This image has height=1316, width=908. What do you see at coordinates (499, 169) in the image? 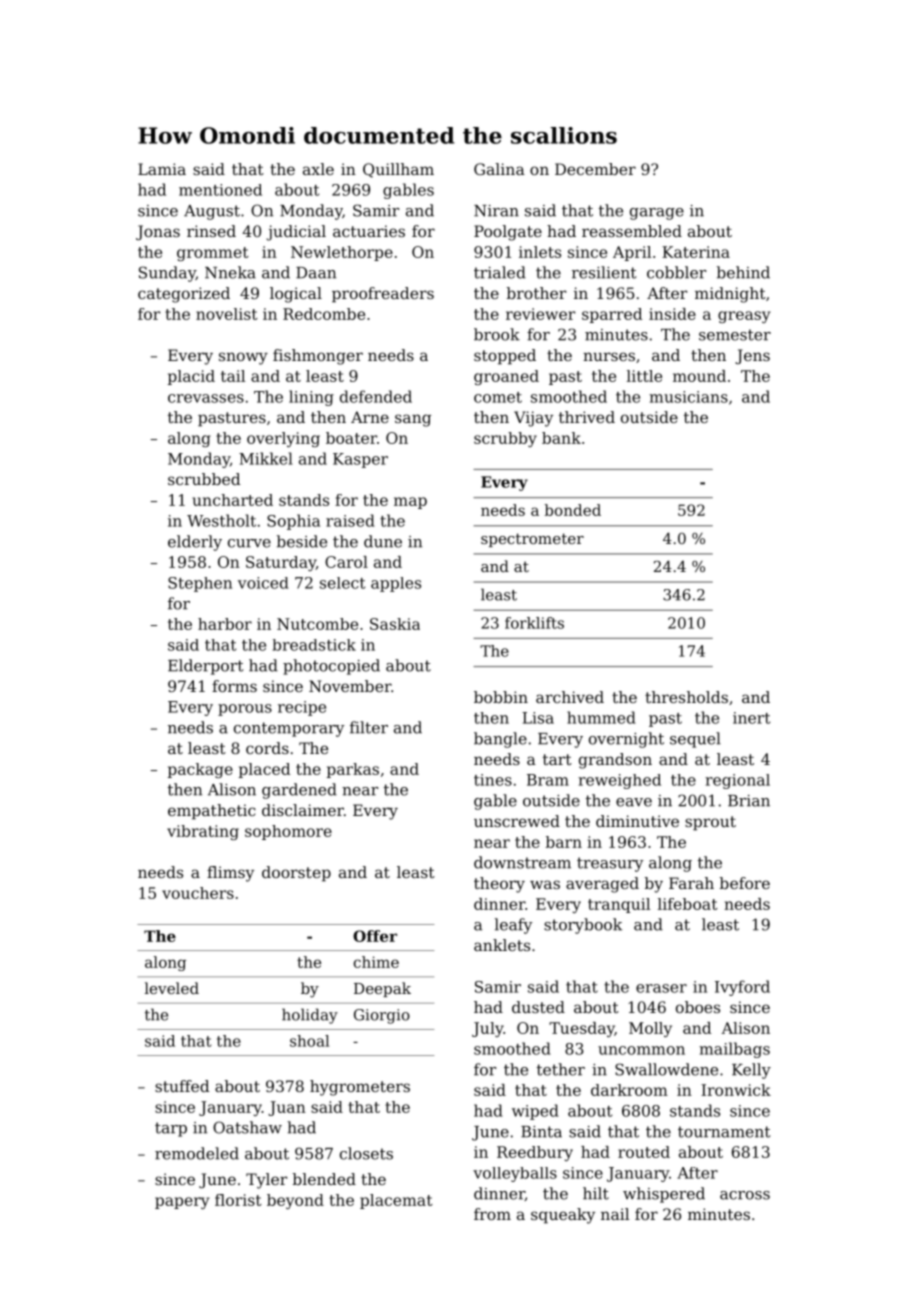
I see `Galina` at bounding box center [499, 169].
